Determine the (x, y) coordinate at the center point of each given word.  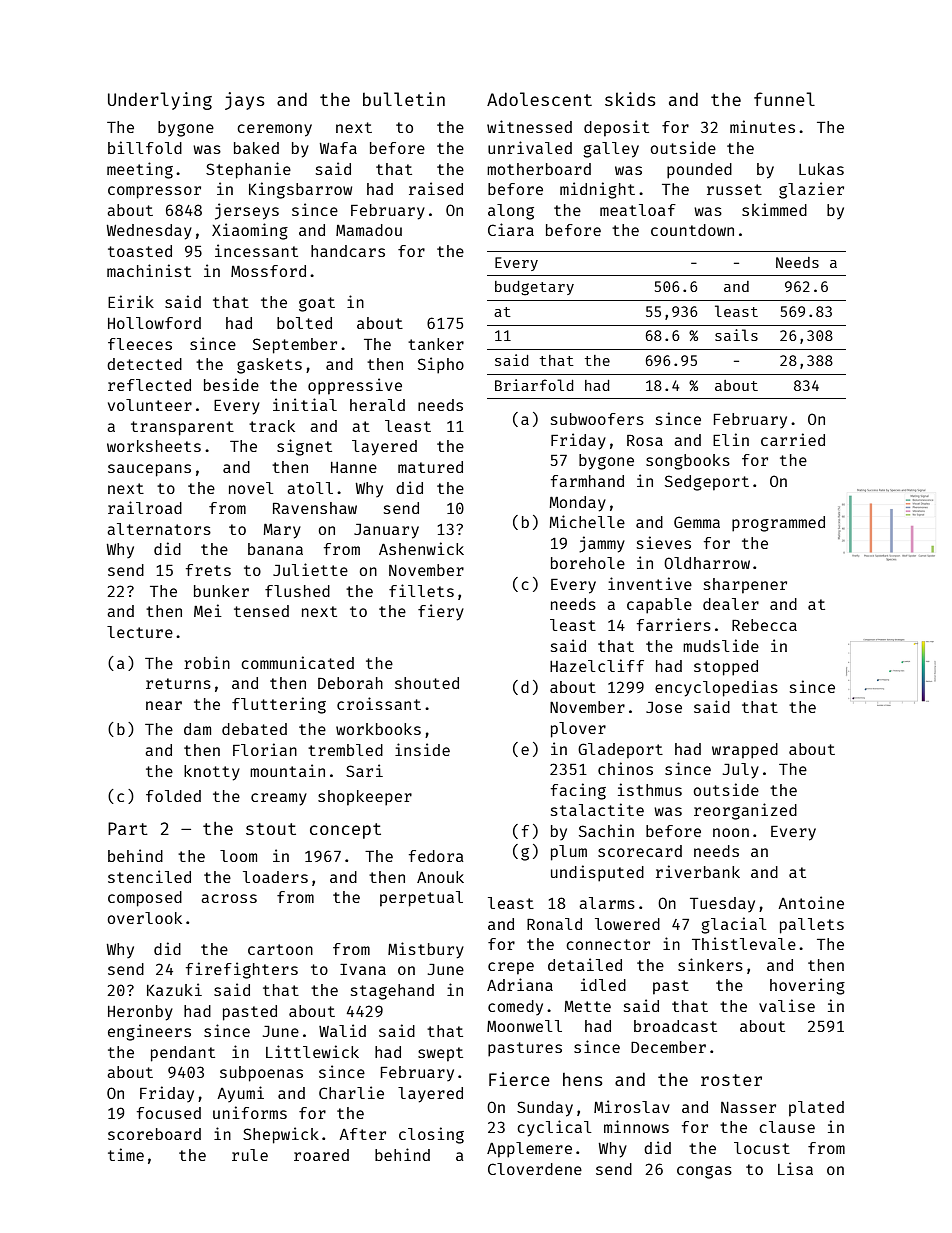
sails (736, 335)
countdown (692, 230)
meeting (140, 170)
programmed (778, 524)
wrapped (745, 751)
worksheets (154, 446)
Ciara (511, 229)
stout (271, 829)
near (164, 705)
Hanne (354, 467)
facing (578, 791)
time (126, 1154)
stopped (726, 668)
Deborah (350, 683)
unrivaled (530, 147)
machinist (149, 270)
